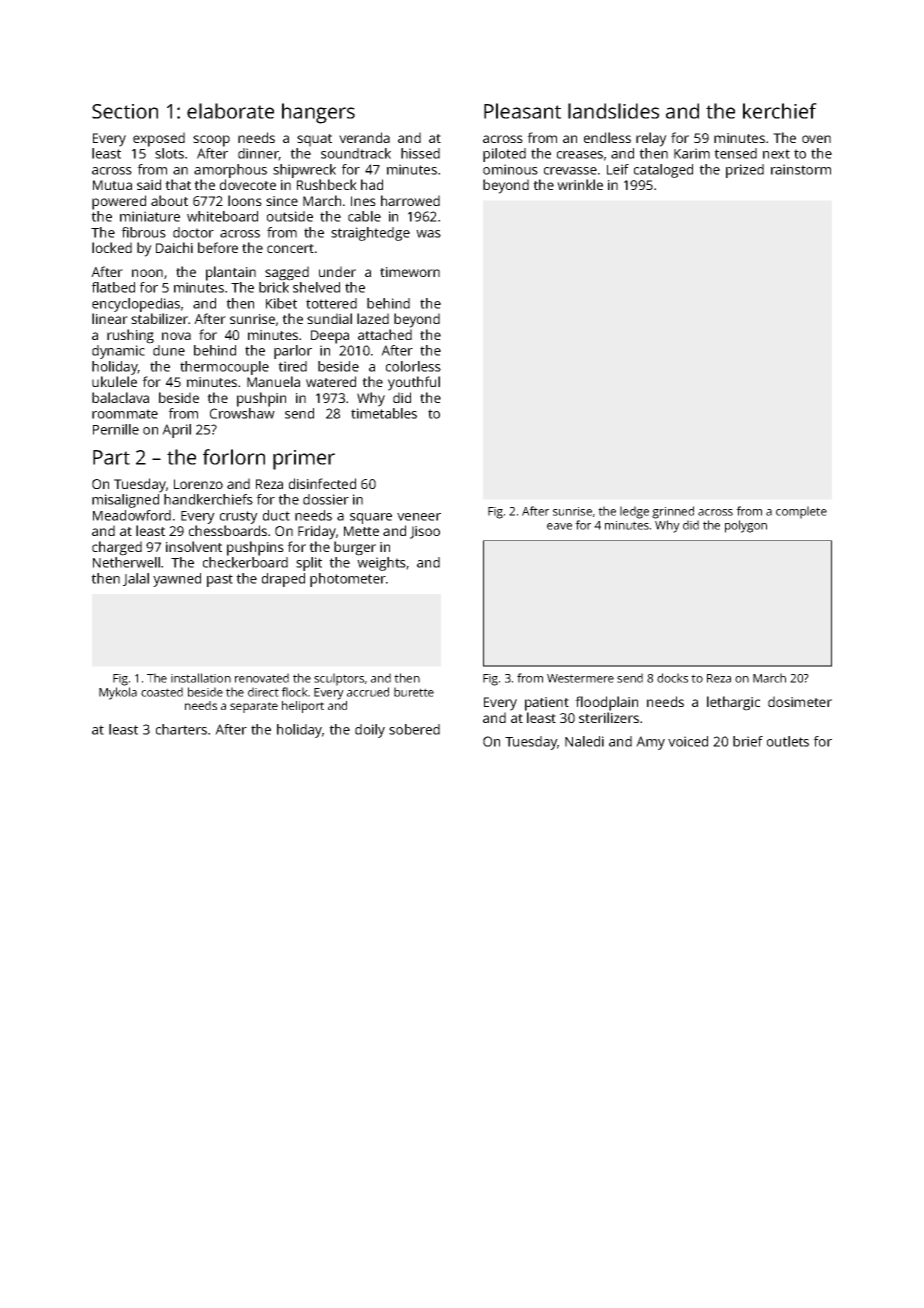  What do you see at coordinates (330, 337) in the screenshot?
I see `Deepa` at bounding box center [330, 337].
